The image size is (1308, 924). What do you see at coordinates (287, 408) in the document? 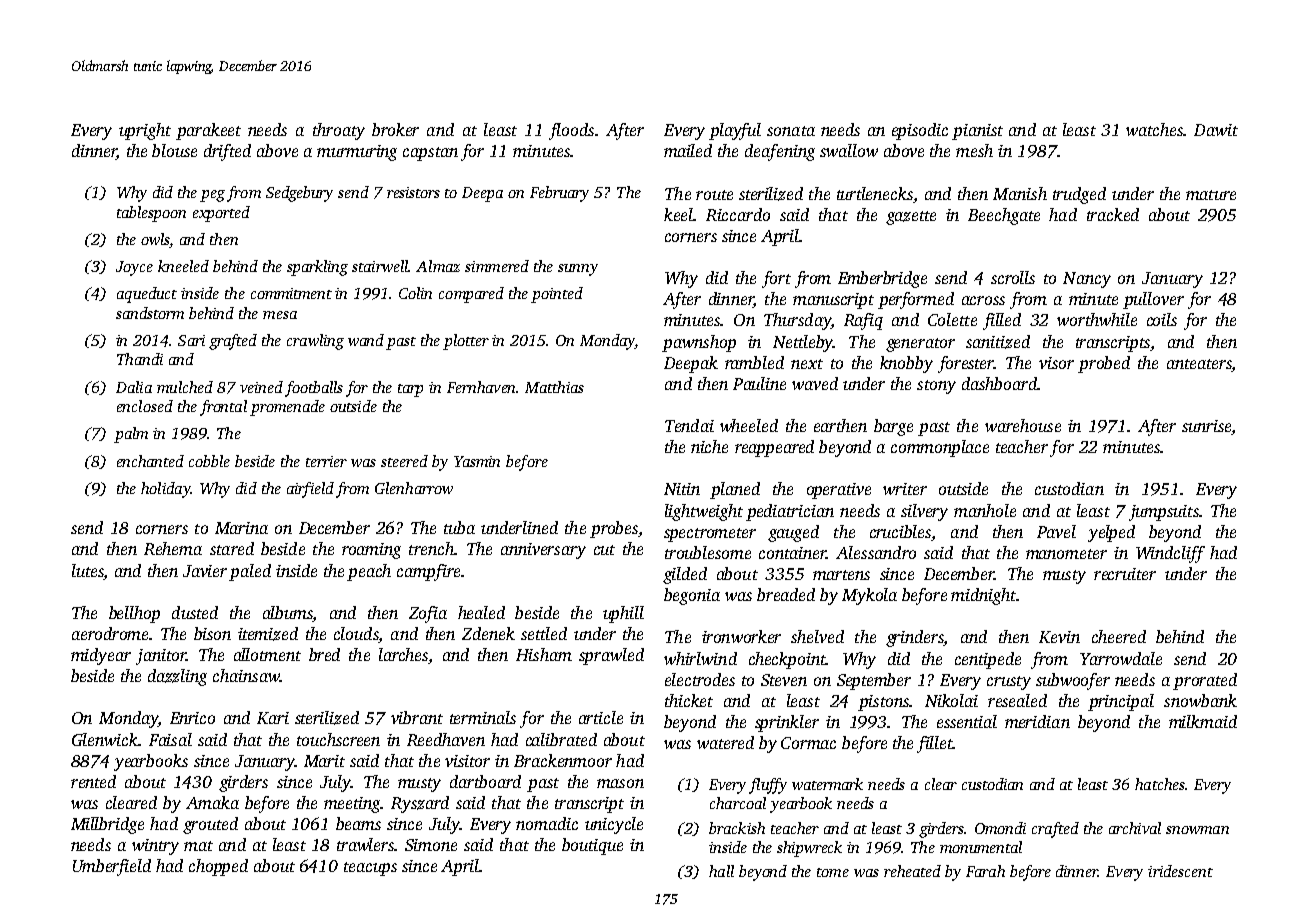
I see `promenade` at bounding box center [287, 408].
